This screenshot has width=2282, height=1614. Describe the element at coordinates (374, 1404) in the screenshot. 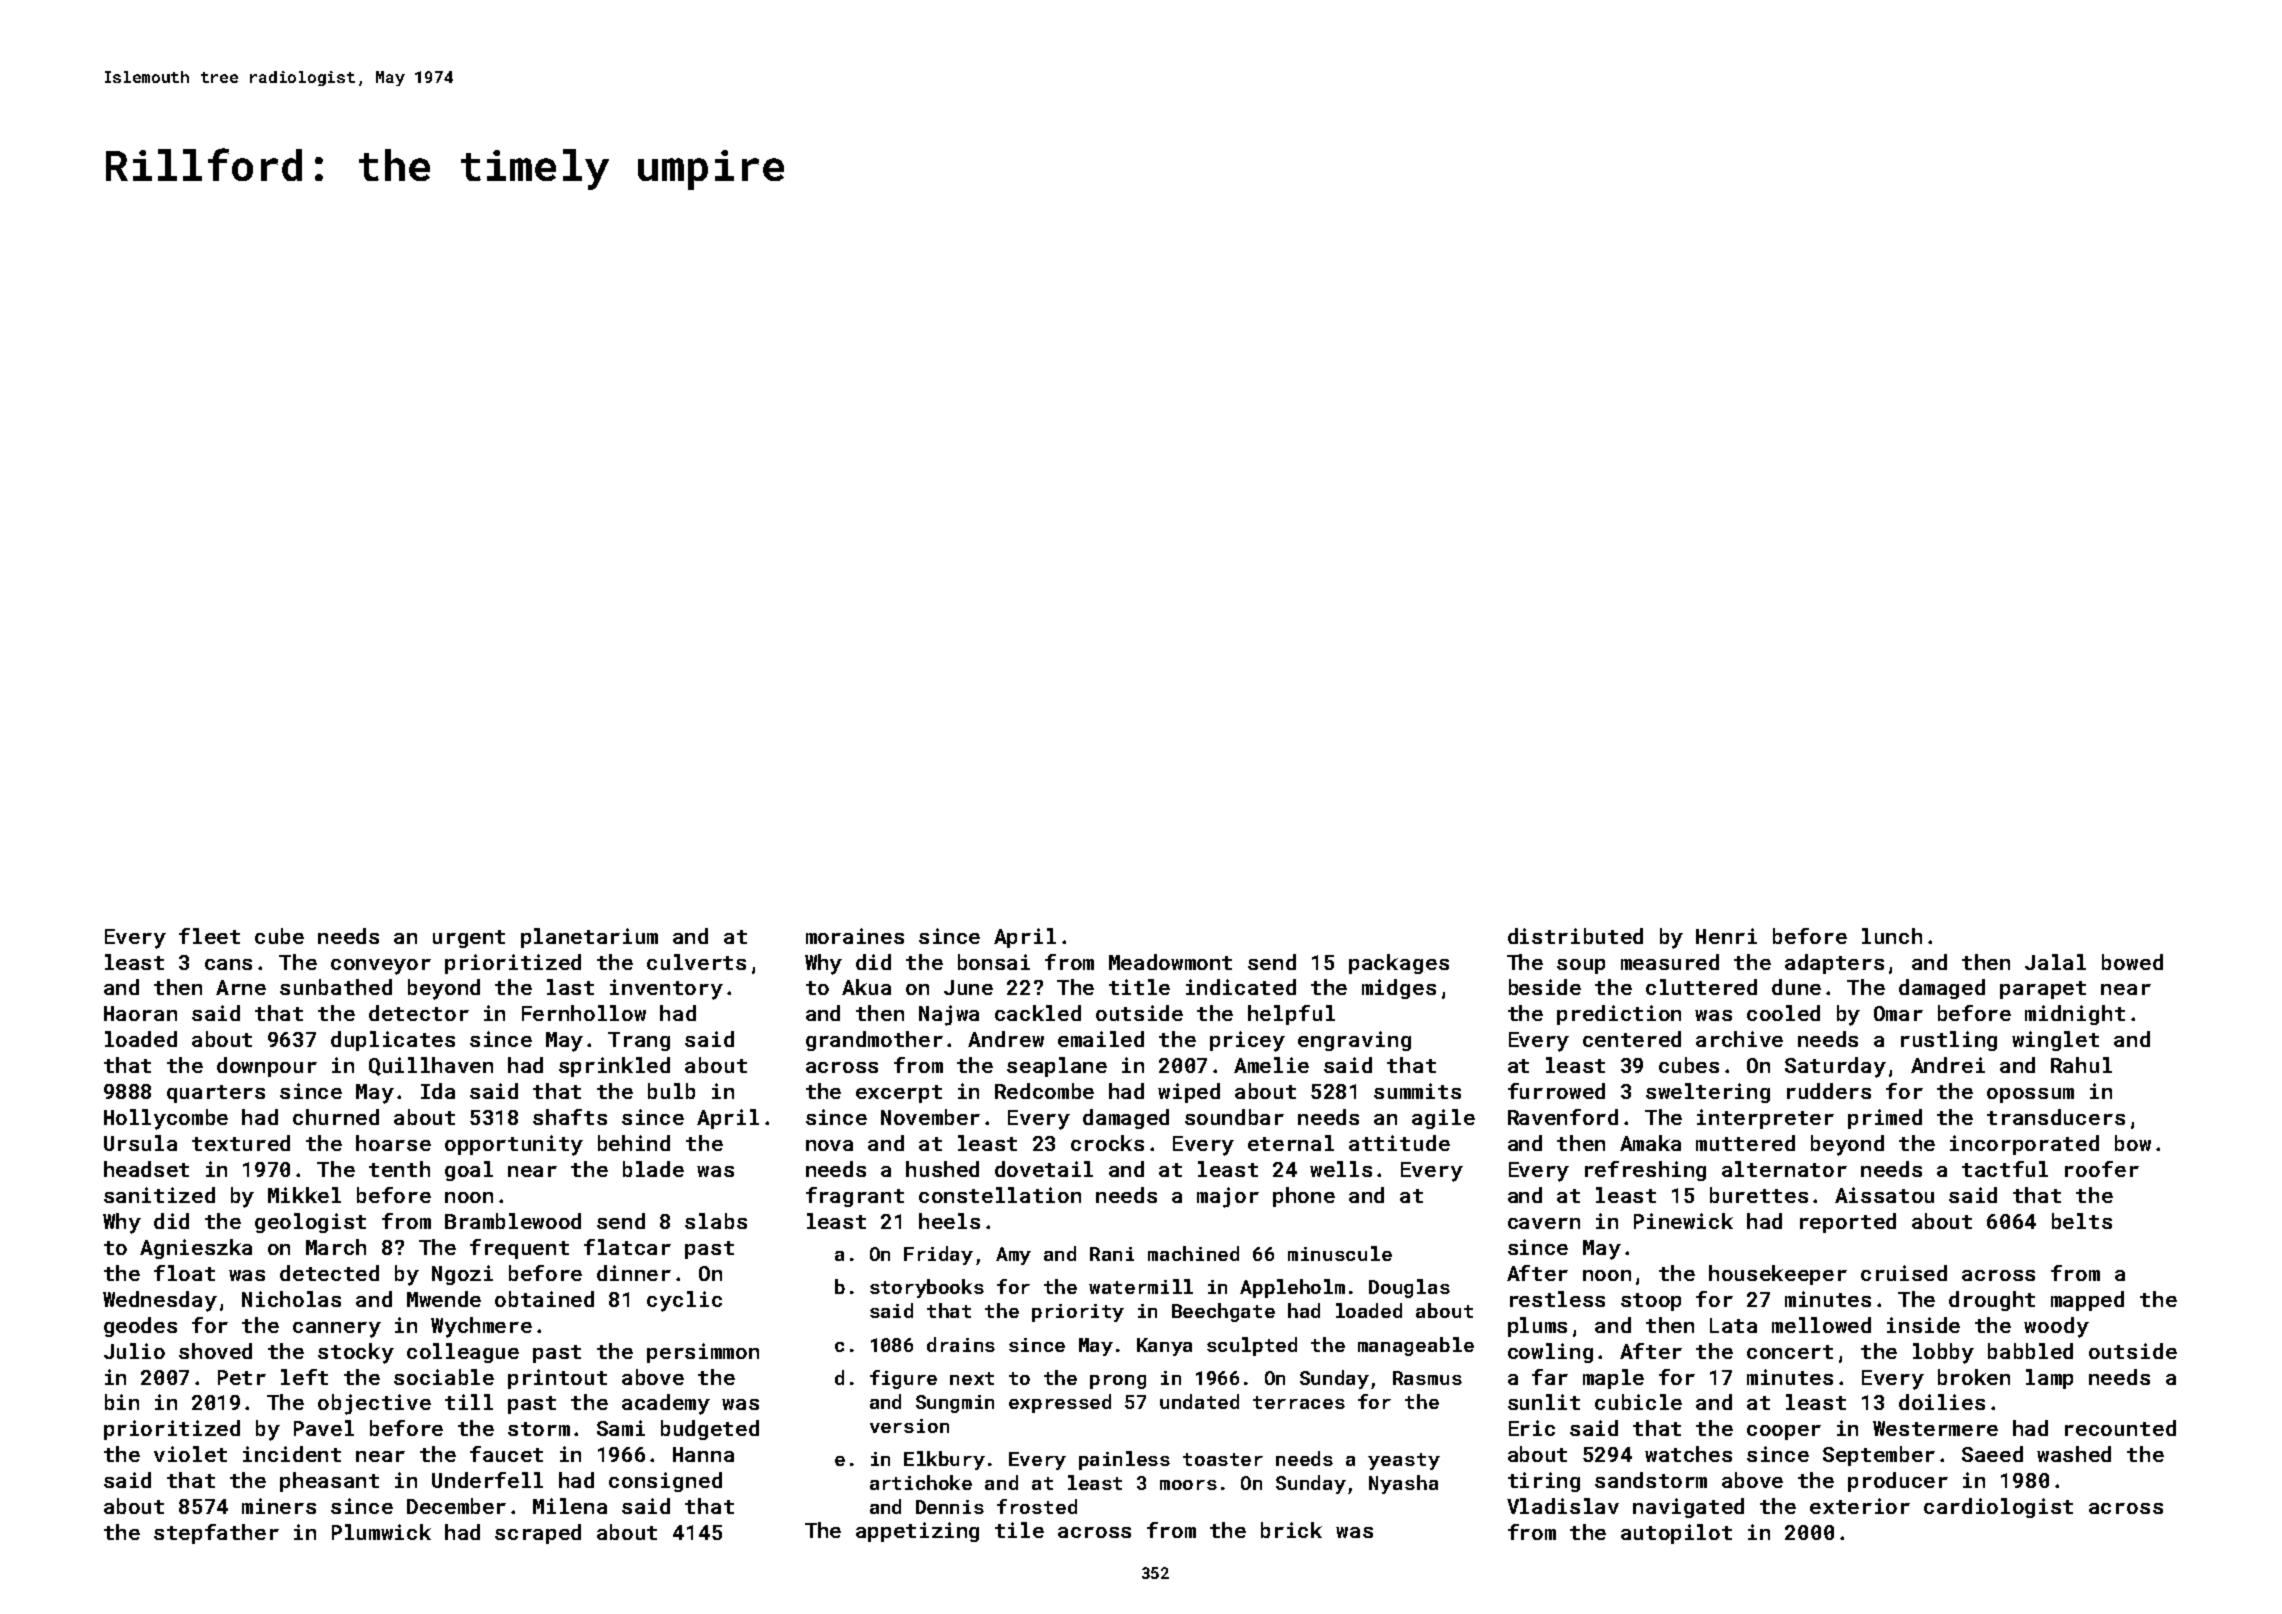

I see `objective` at that location.
